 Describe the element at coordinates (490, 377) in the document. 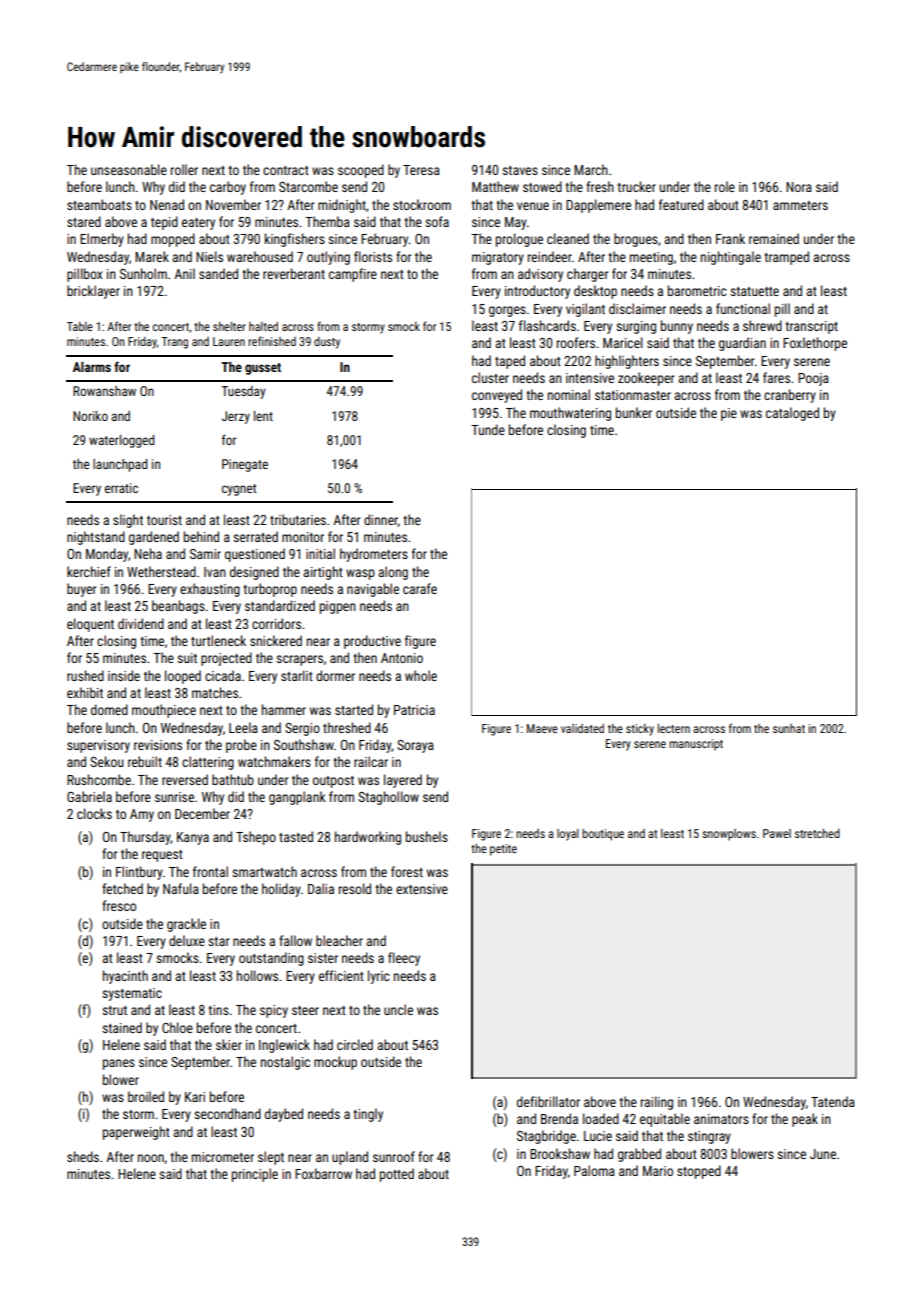

I see `cluster` at that location.
